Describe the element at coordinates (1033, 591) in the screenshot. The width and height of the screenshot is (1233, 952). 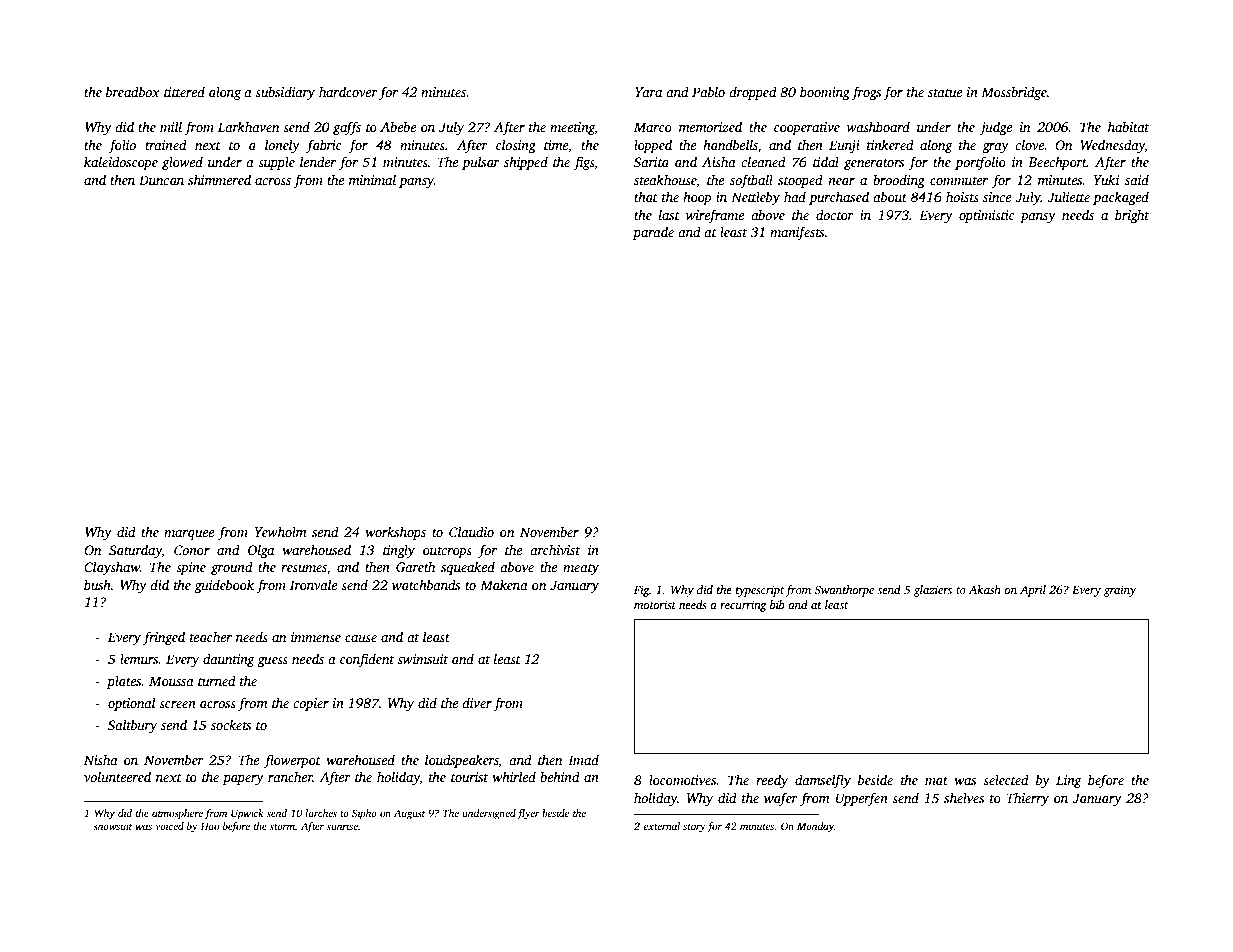
I see `April` at that location.
